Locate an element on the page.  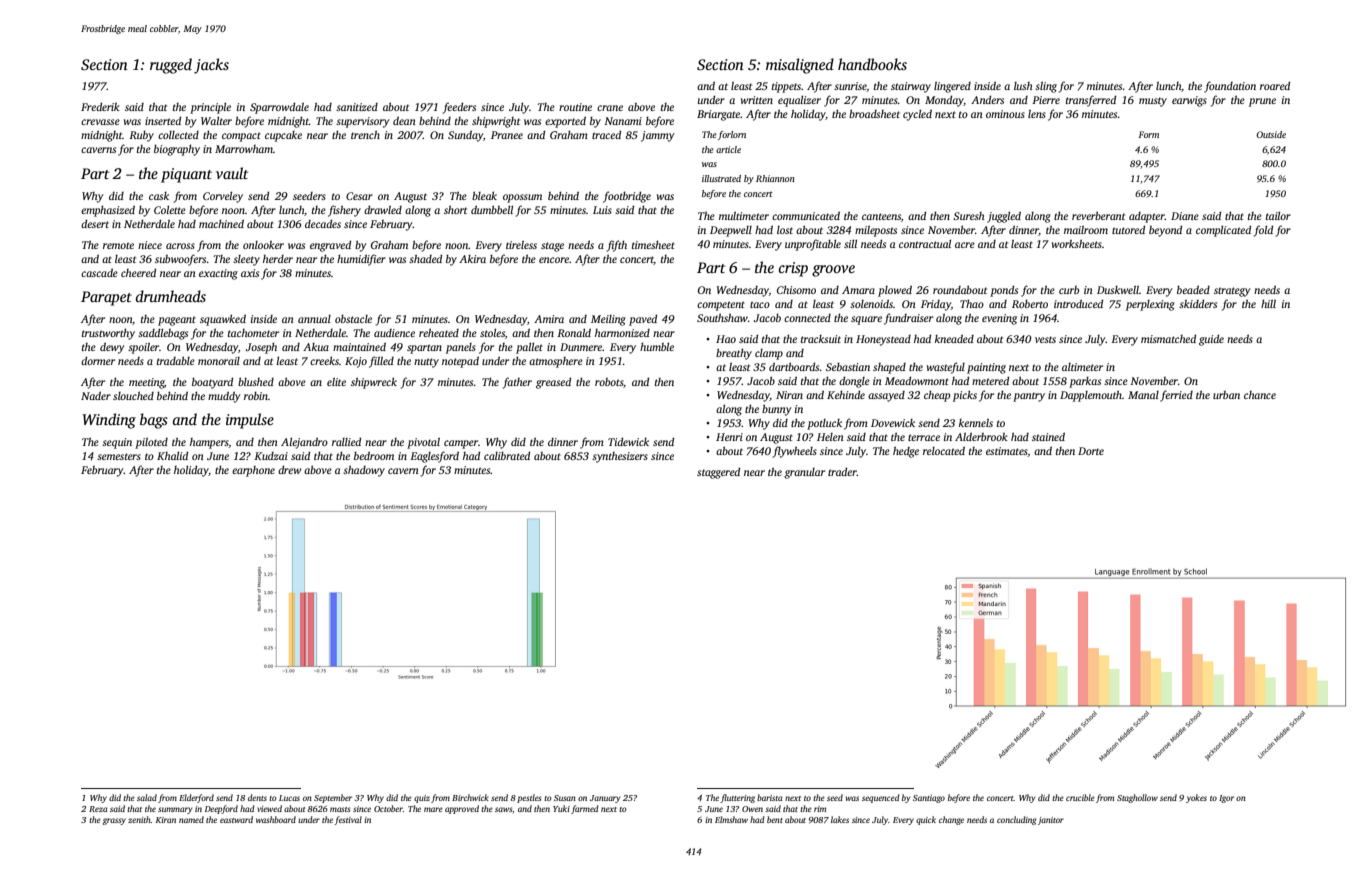
farmed is located at coordinates (585, 809).
